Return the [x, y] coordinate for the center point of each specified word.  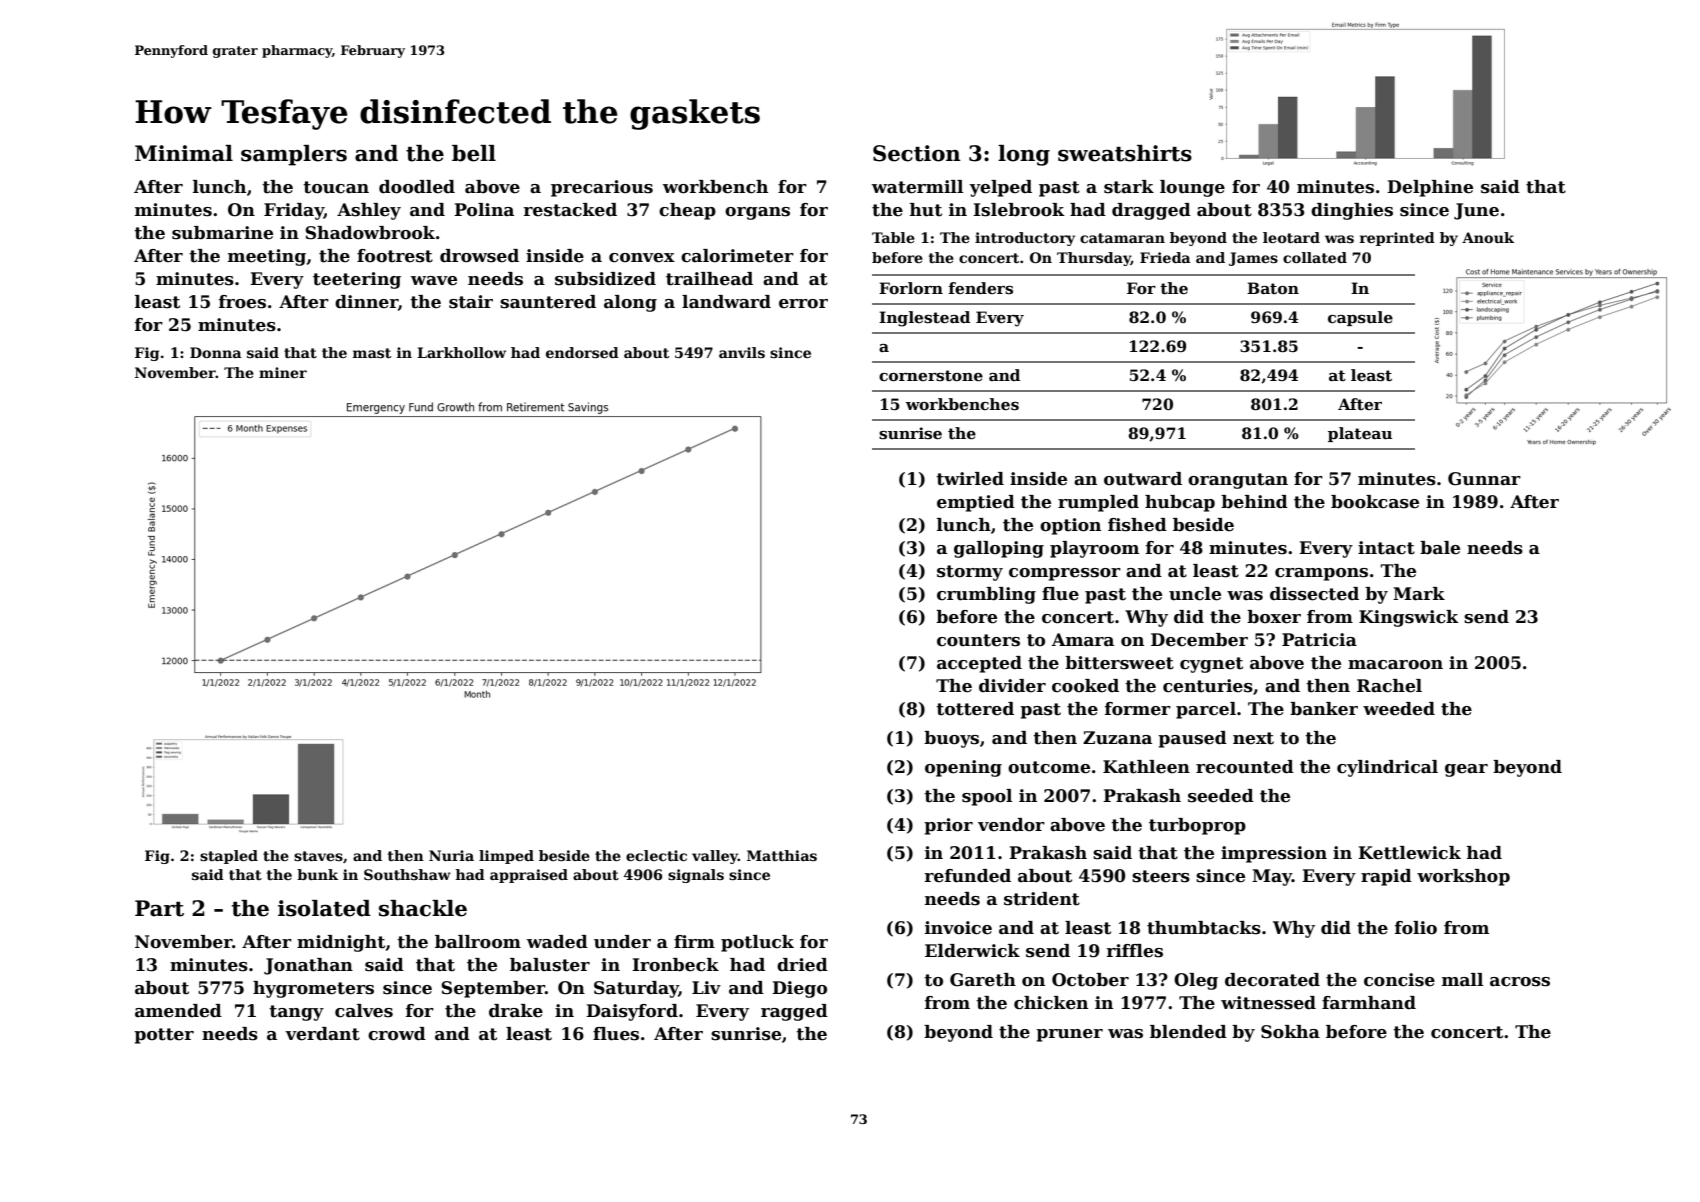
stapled [229, 857]
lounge [1192, 188]
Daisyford [632, 1012]
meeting [267, 257]
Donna [216, 352]
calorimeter [737, 256]
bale [1440, 548]
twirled [970, 479]
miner [283, 372]
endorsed [582, 352]
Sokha [1290, 1032]
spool [987, 797]
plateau [1360, 434]
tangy [296, 1013]
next [1253, 738]
